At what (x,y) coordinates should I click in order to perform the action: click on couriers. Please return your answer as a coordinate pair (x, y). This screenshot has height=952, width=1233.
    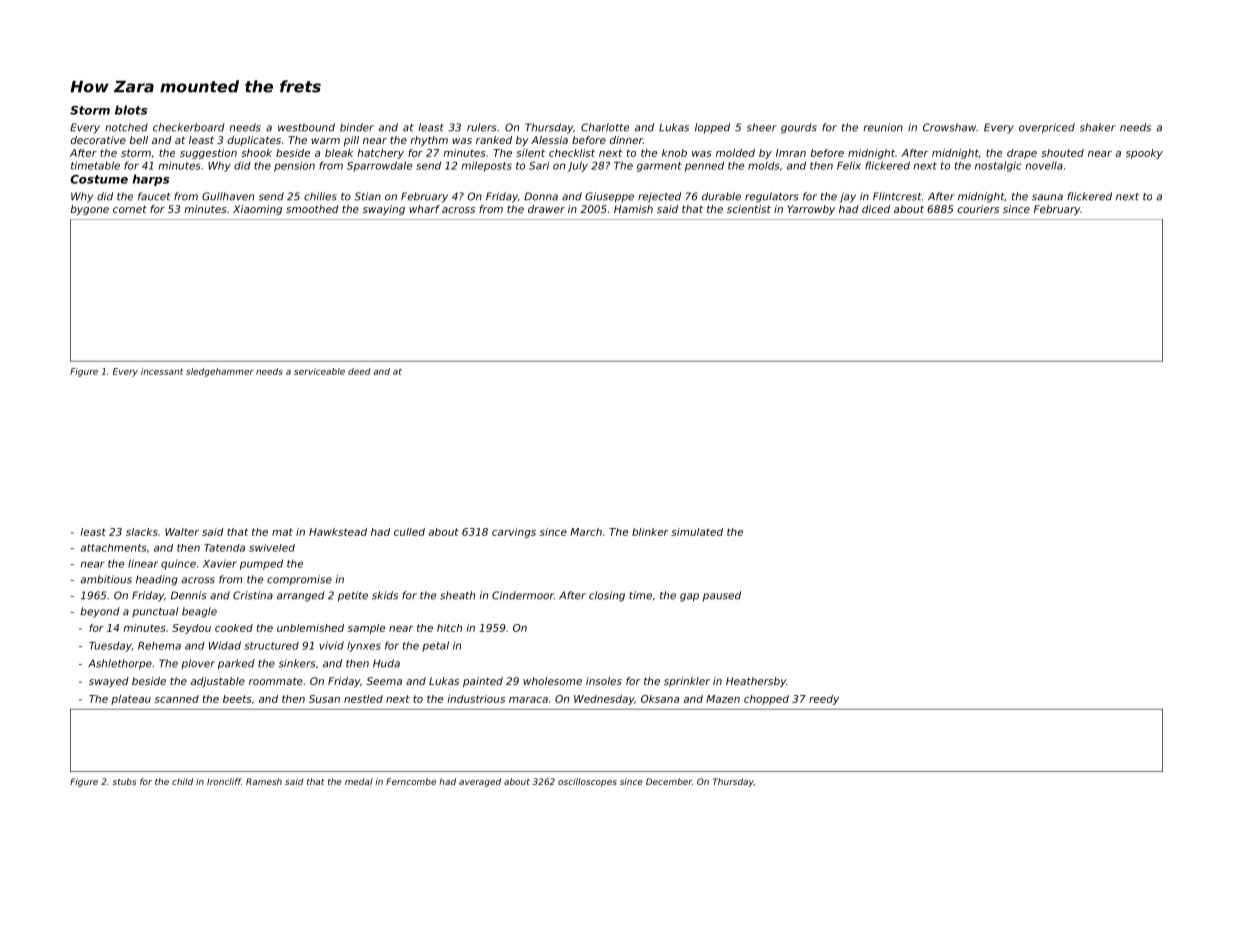
    Looking at the image, I should click on (978, 209).
